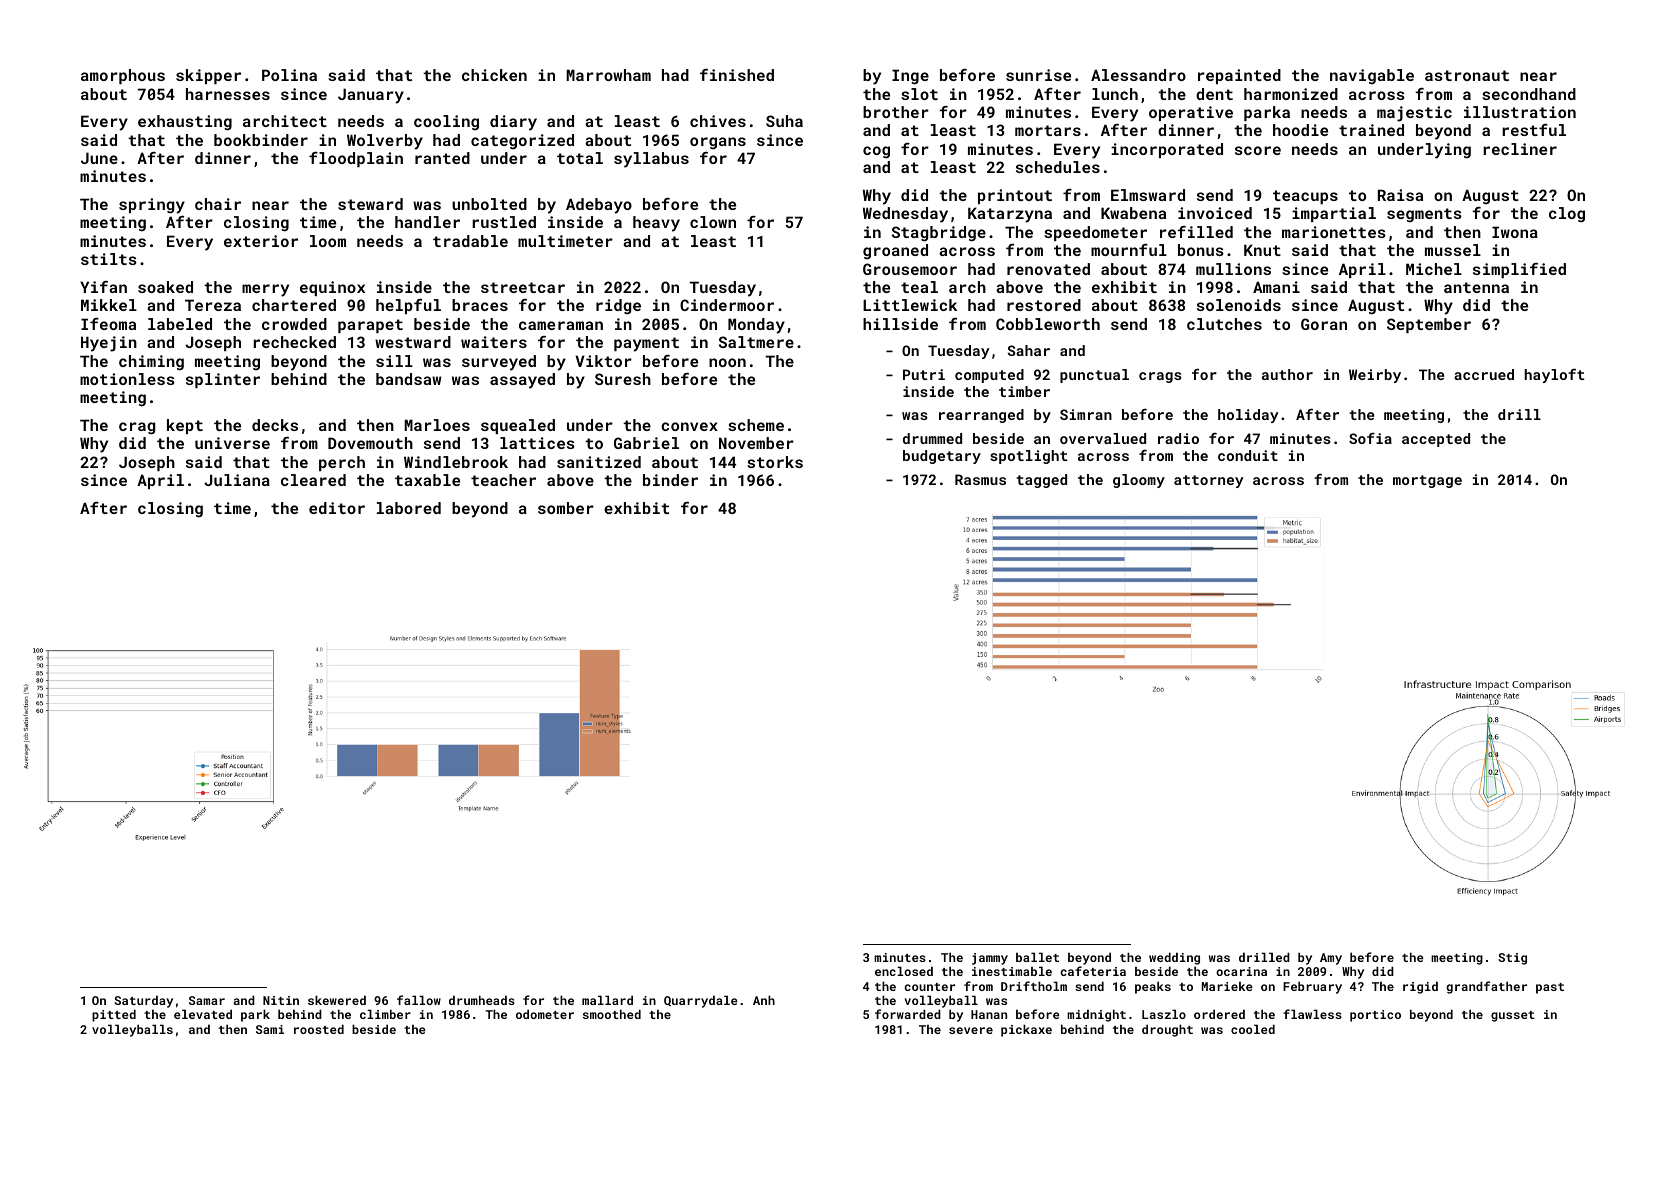 The image size is (1670, 1181). I want to click on Stig, so click(1512, 959).
